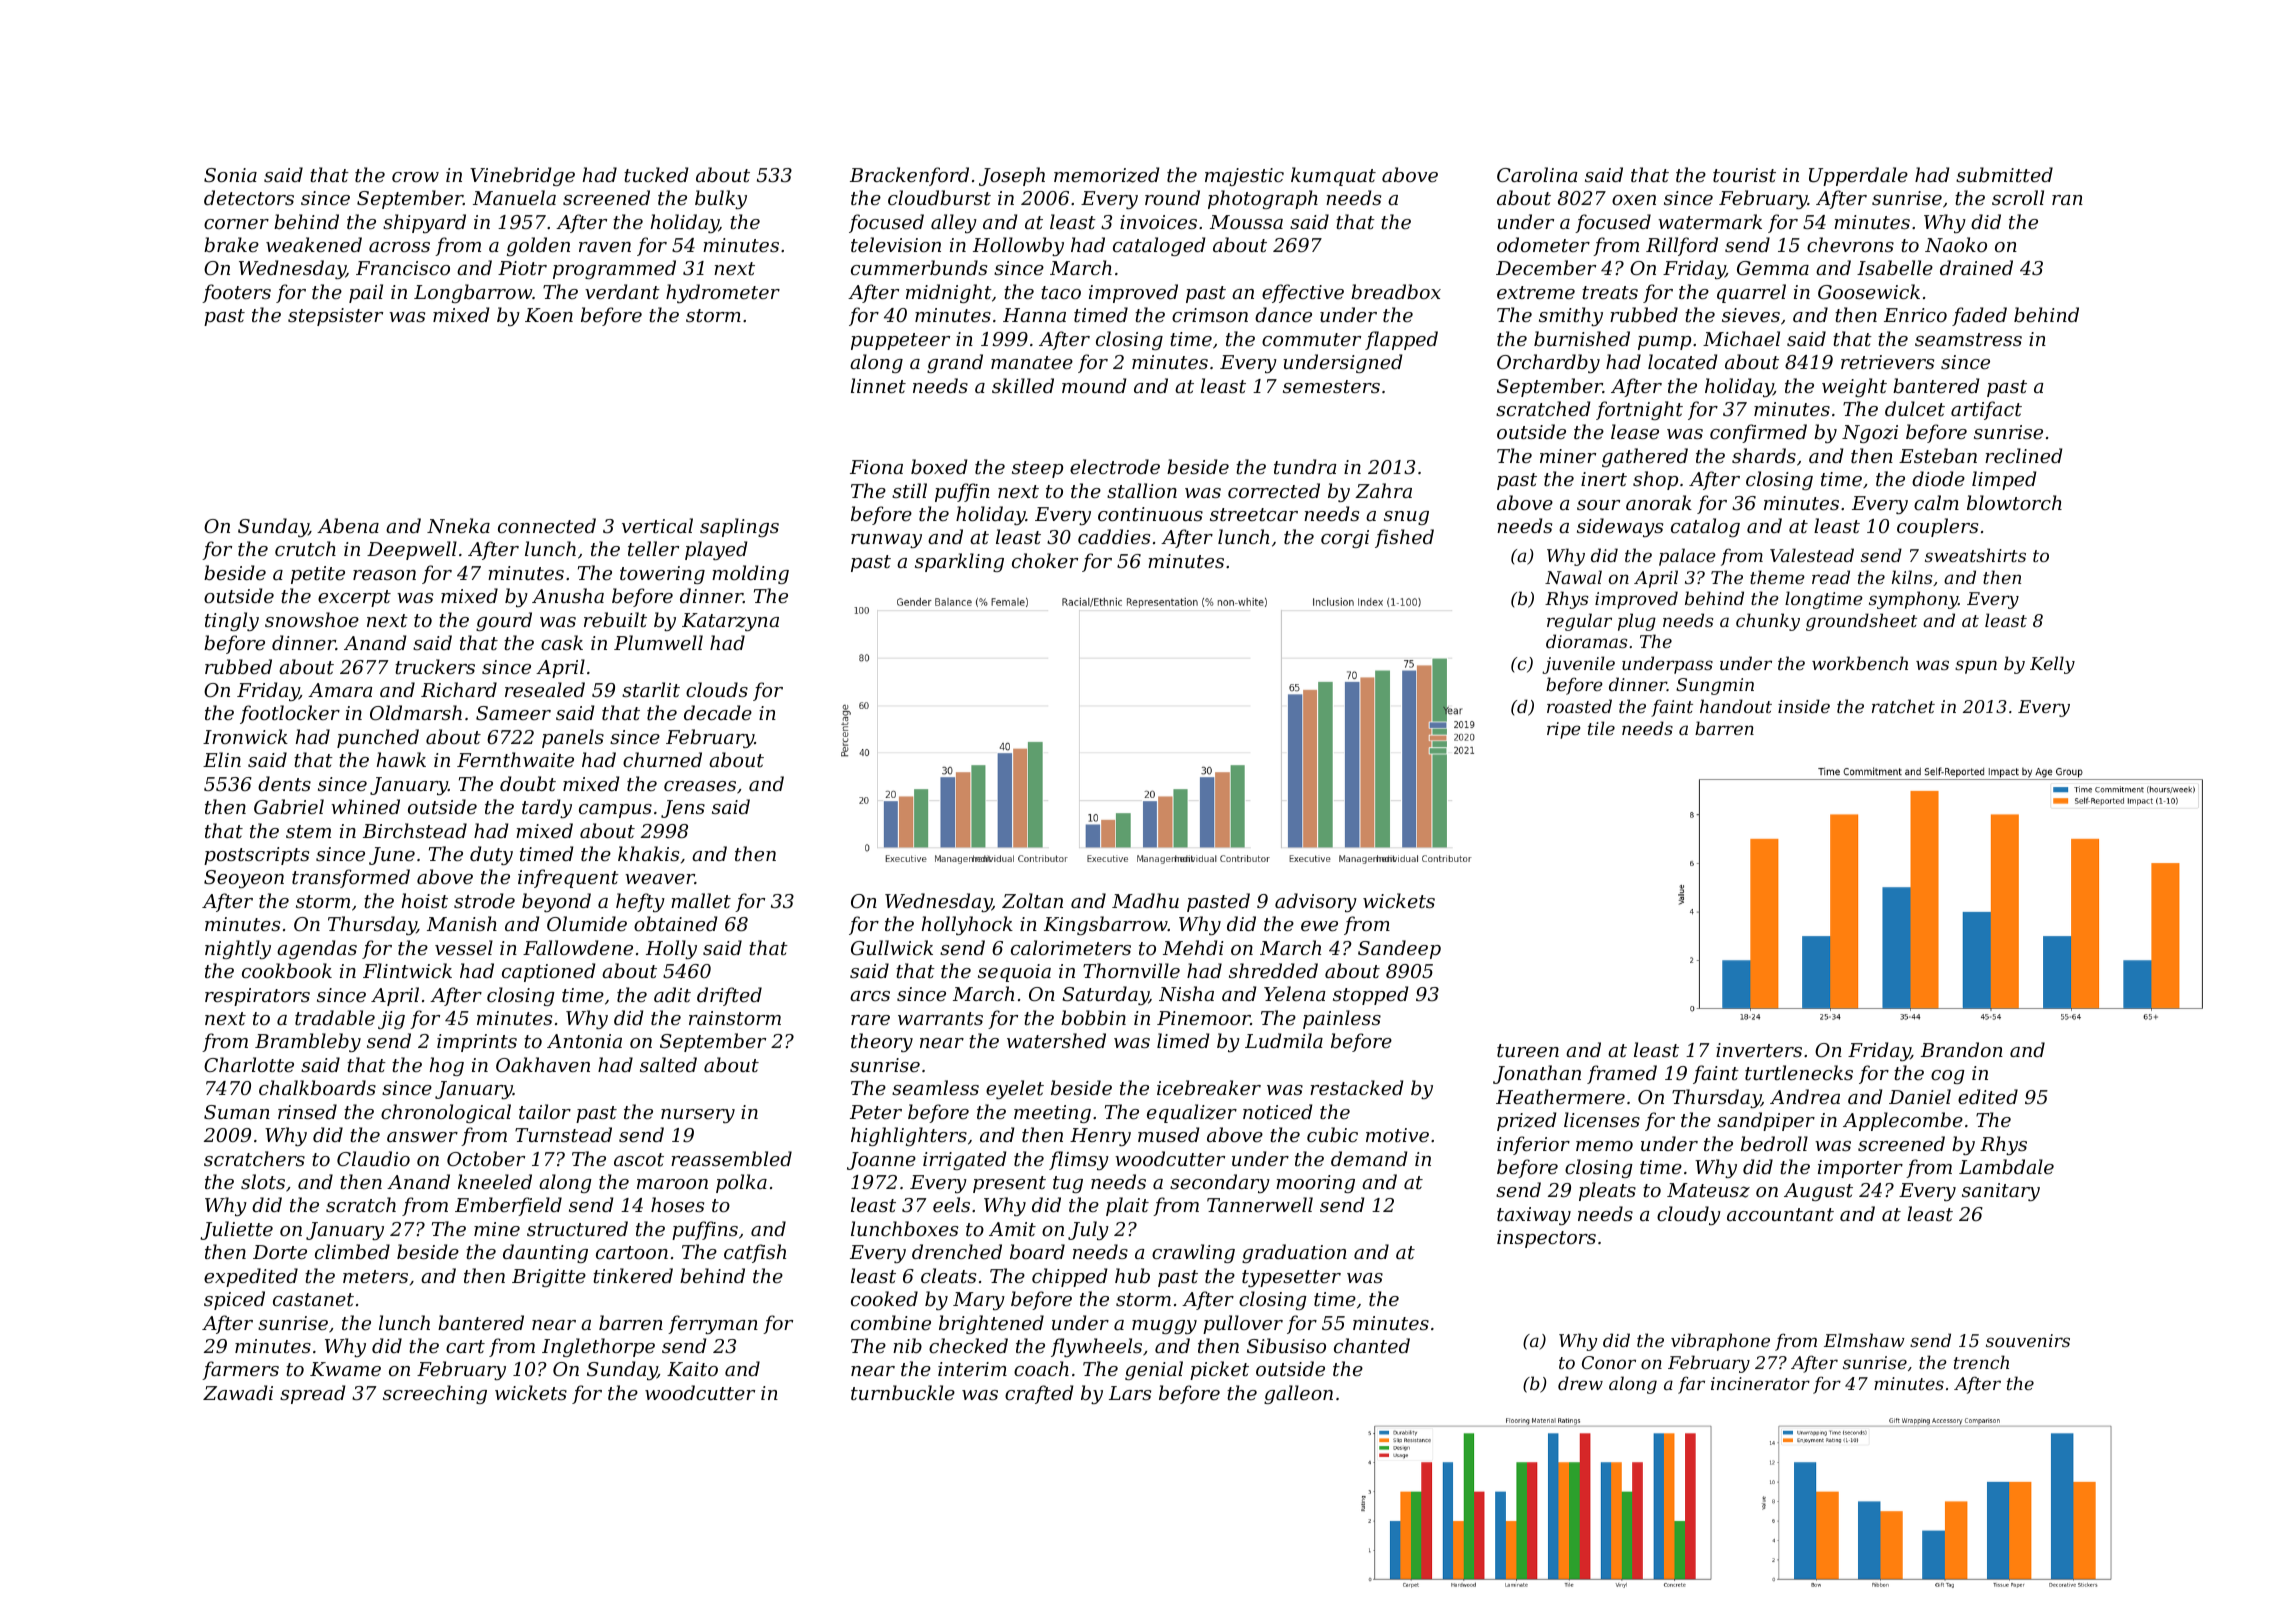 This page has width=2292, height=1620. What do you see at coordinates (1345, 539) in the page?
I see `corgi` at bounding box center [1345, 539].
